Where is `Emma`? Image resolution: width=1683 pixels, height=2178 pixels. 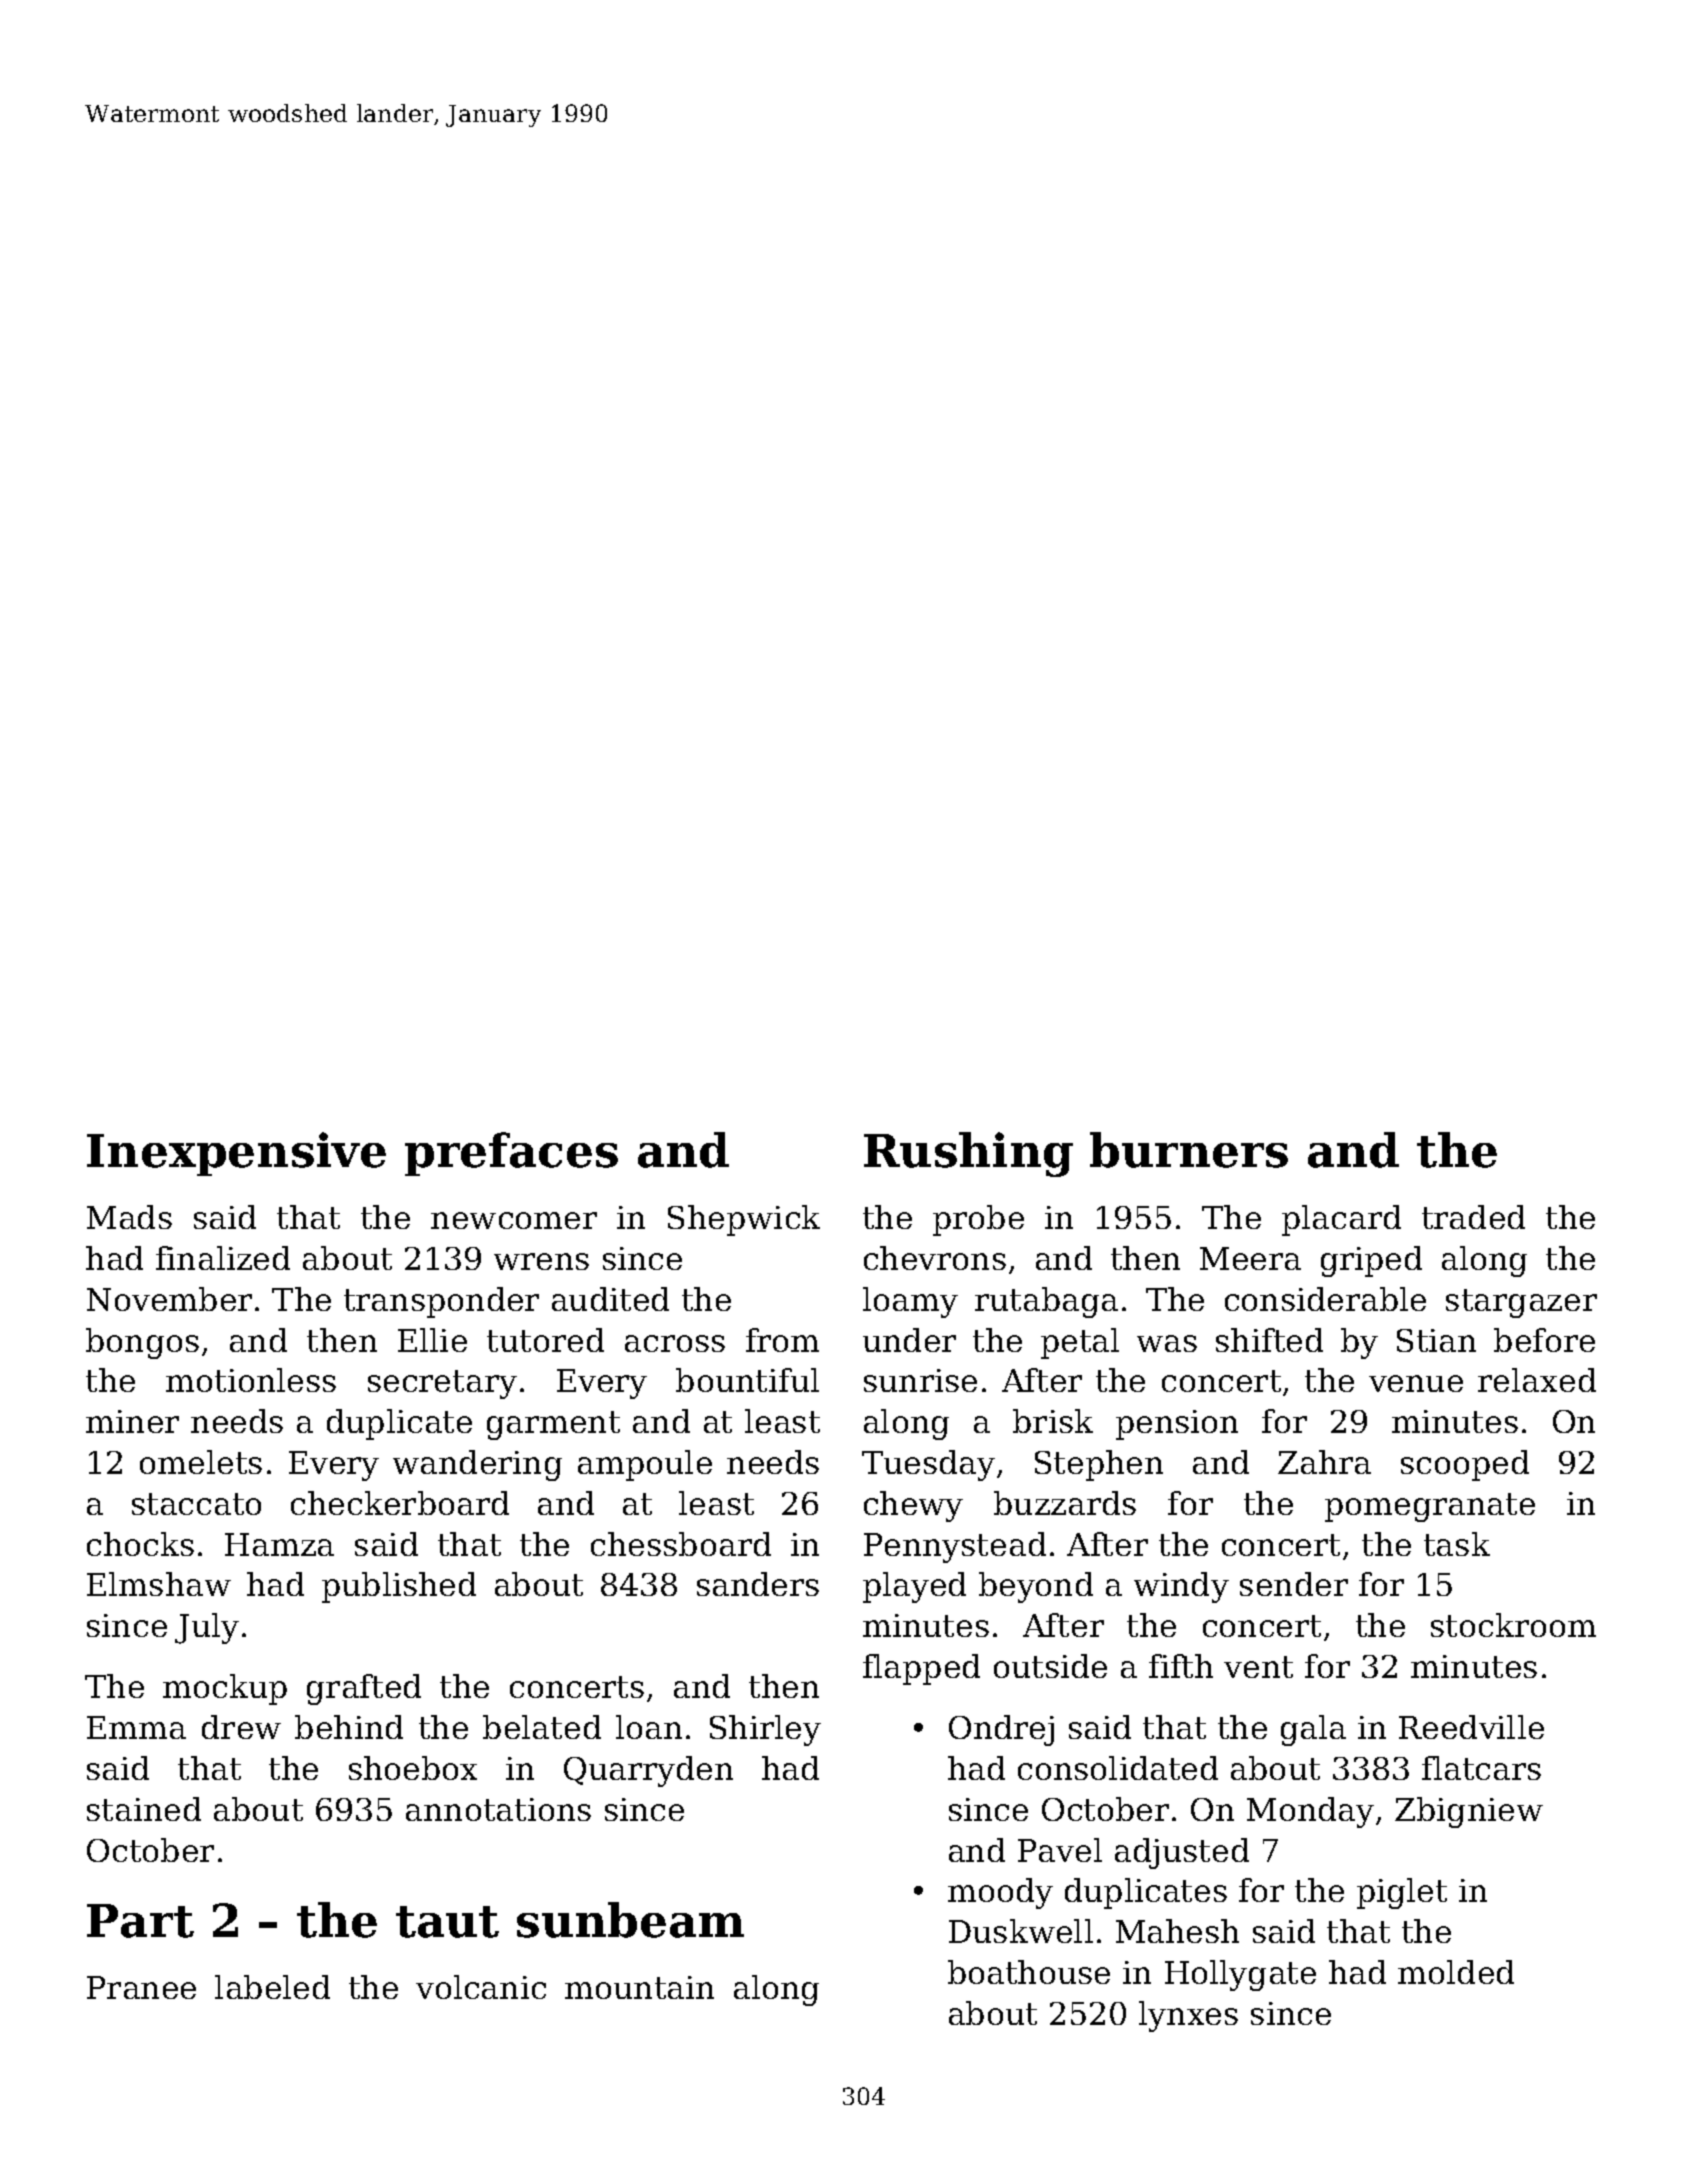 Emma is located at coordinates (136, 1727).
